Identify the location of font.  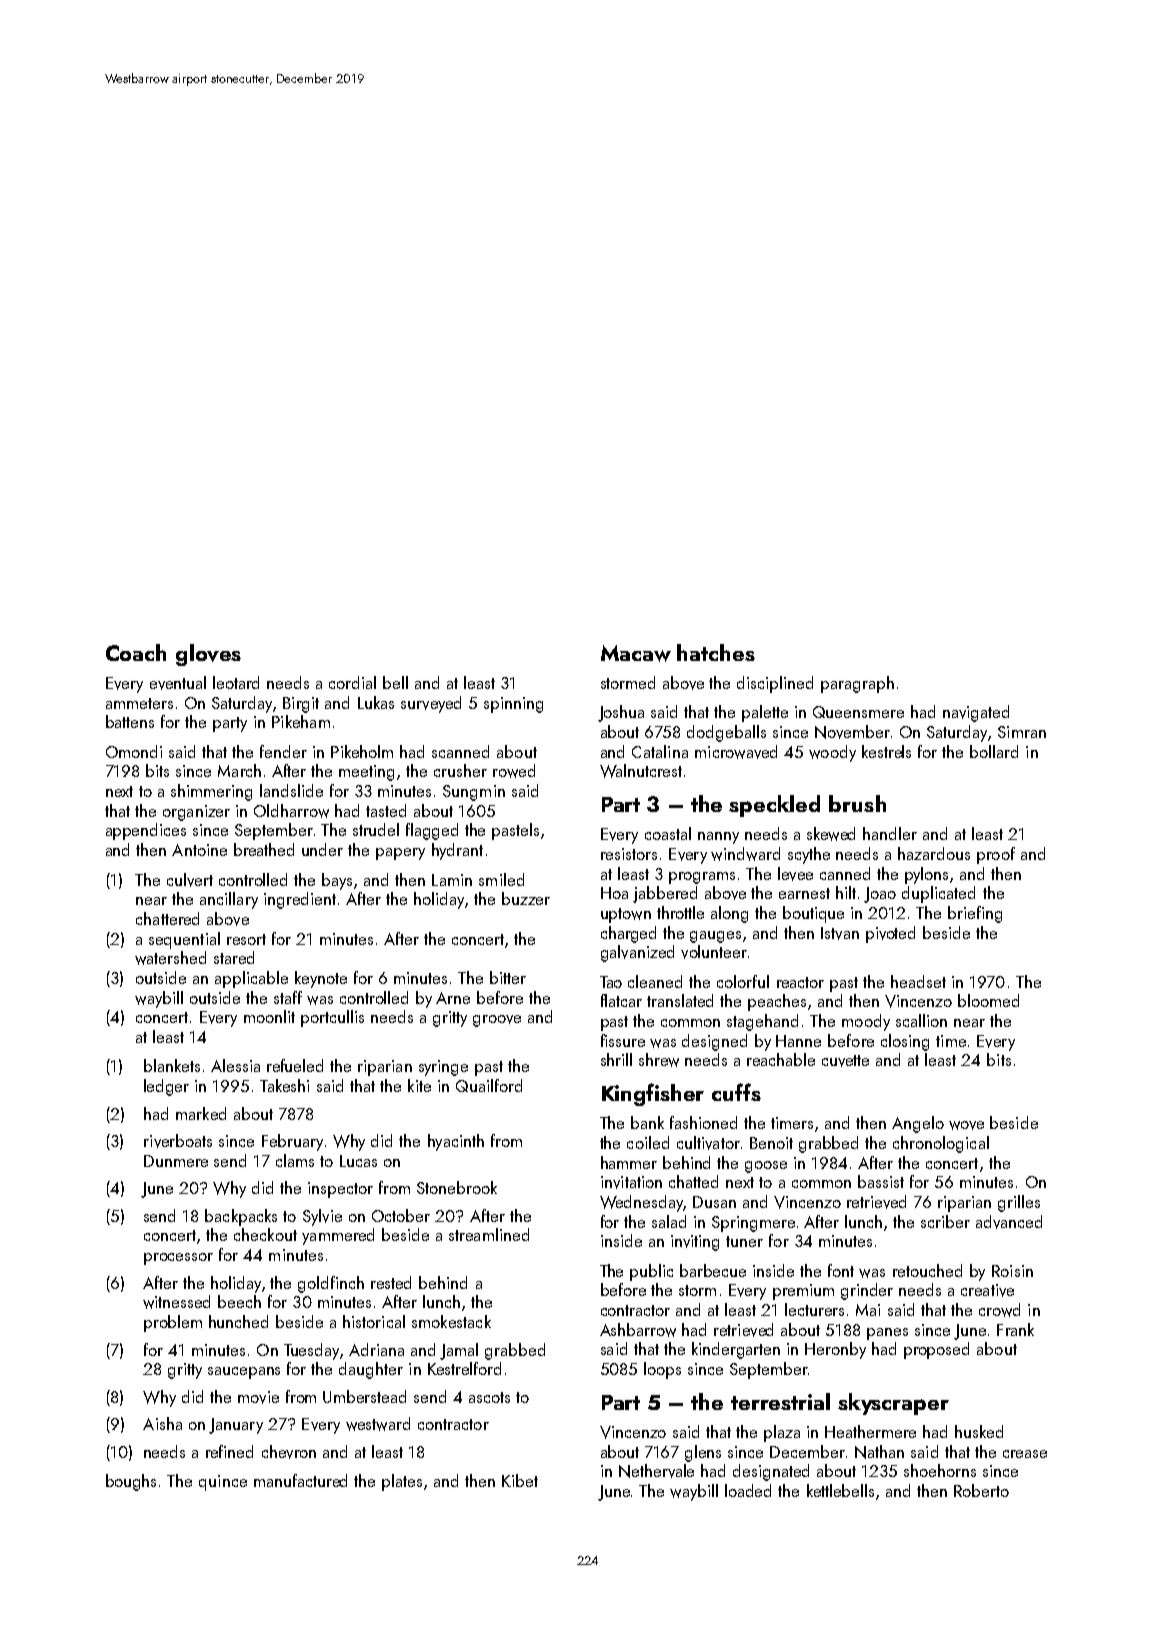
(841, 1270).
